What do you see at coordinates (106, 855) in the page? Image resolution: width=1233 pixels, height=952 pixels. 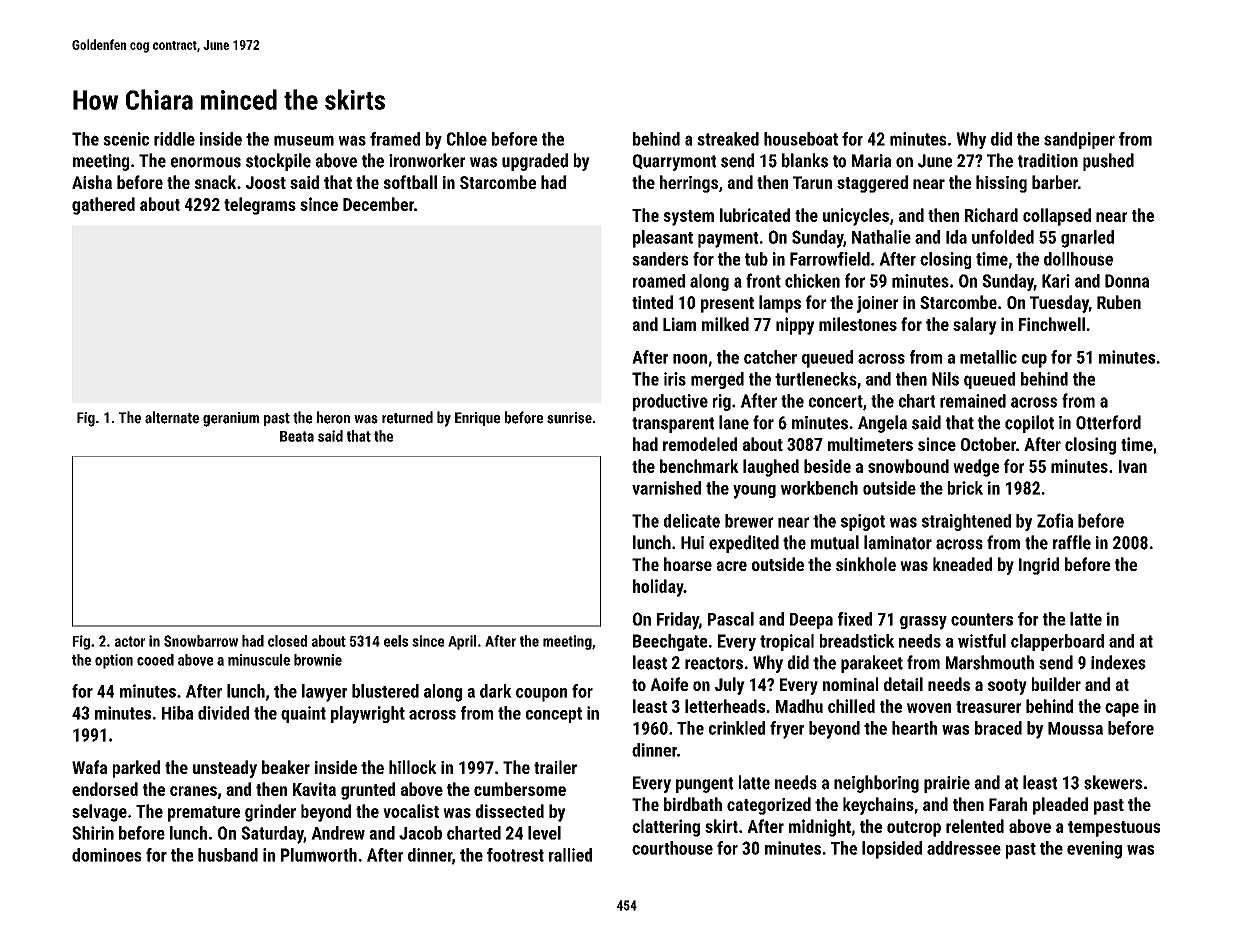 I see `dominoes` at bounding box center [106, 855].
